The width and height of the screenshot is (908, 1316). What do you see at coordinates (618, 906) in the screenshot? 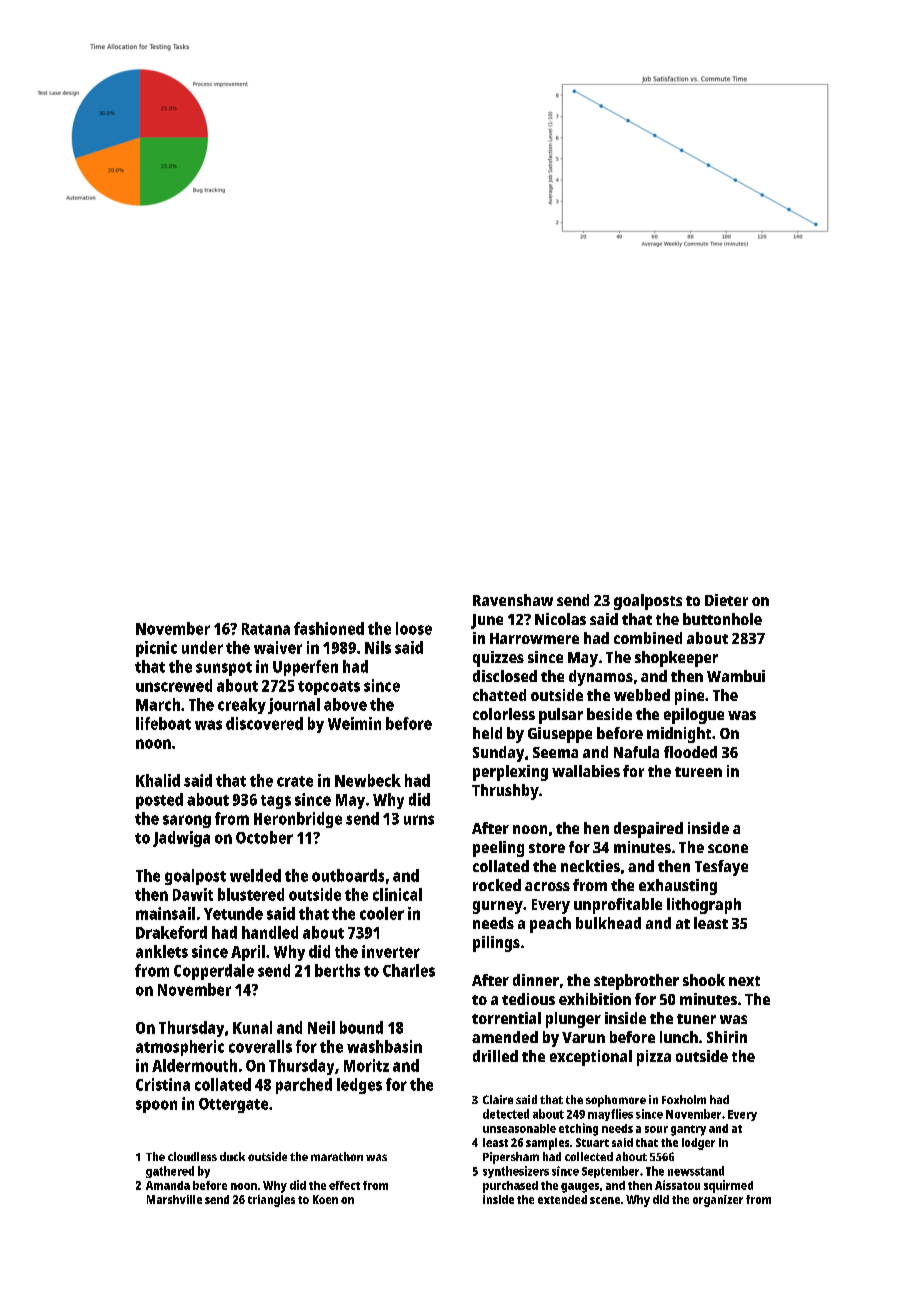
I see `unprofitable` at bounding box center [618, 906].
